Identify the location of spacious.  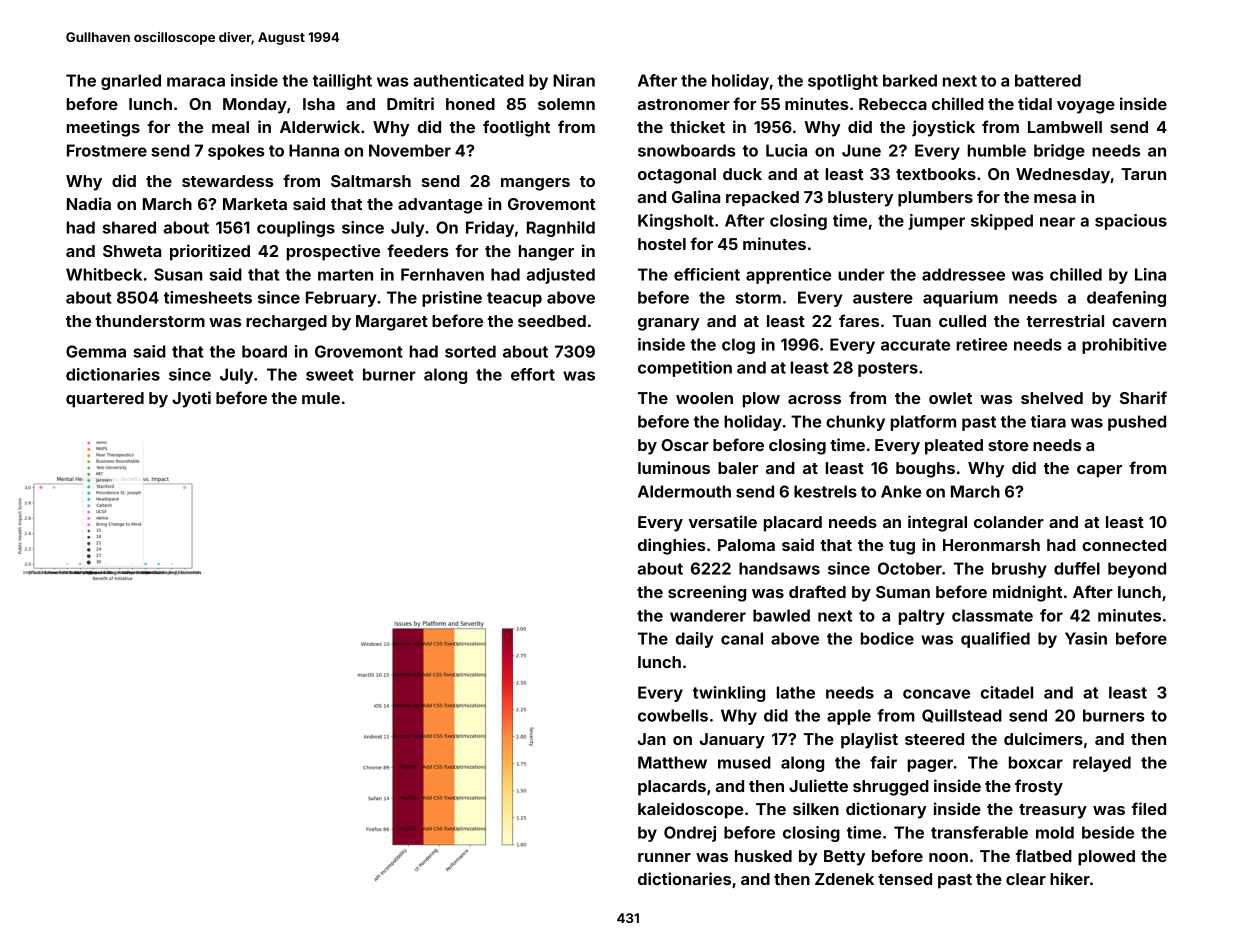
(1131, 222).
